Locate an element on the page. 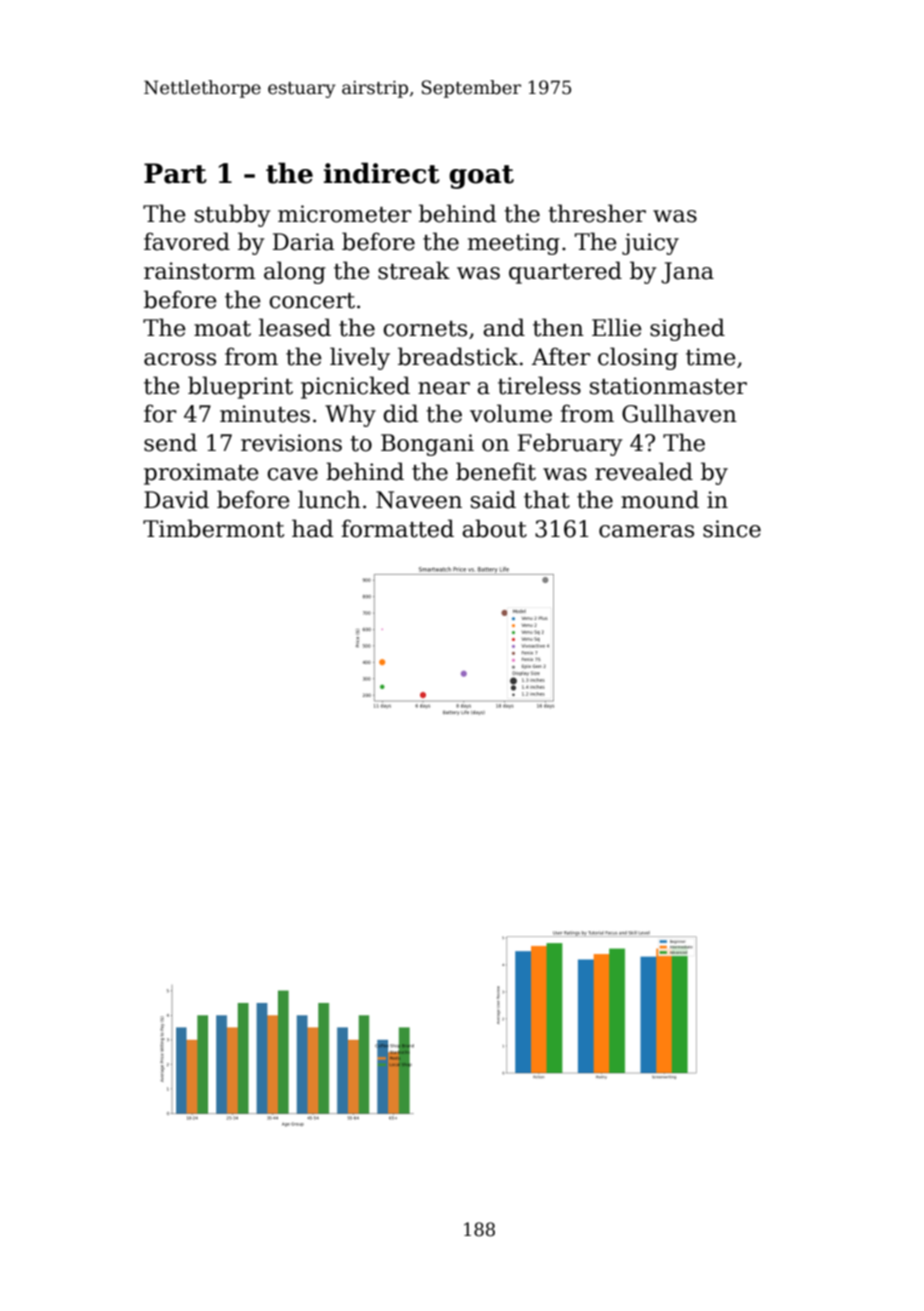 The width and height of the image is (924, 1311). indirect is located at coordinates (382, 173).
